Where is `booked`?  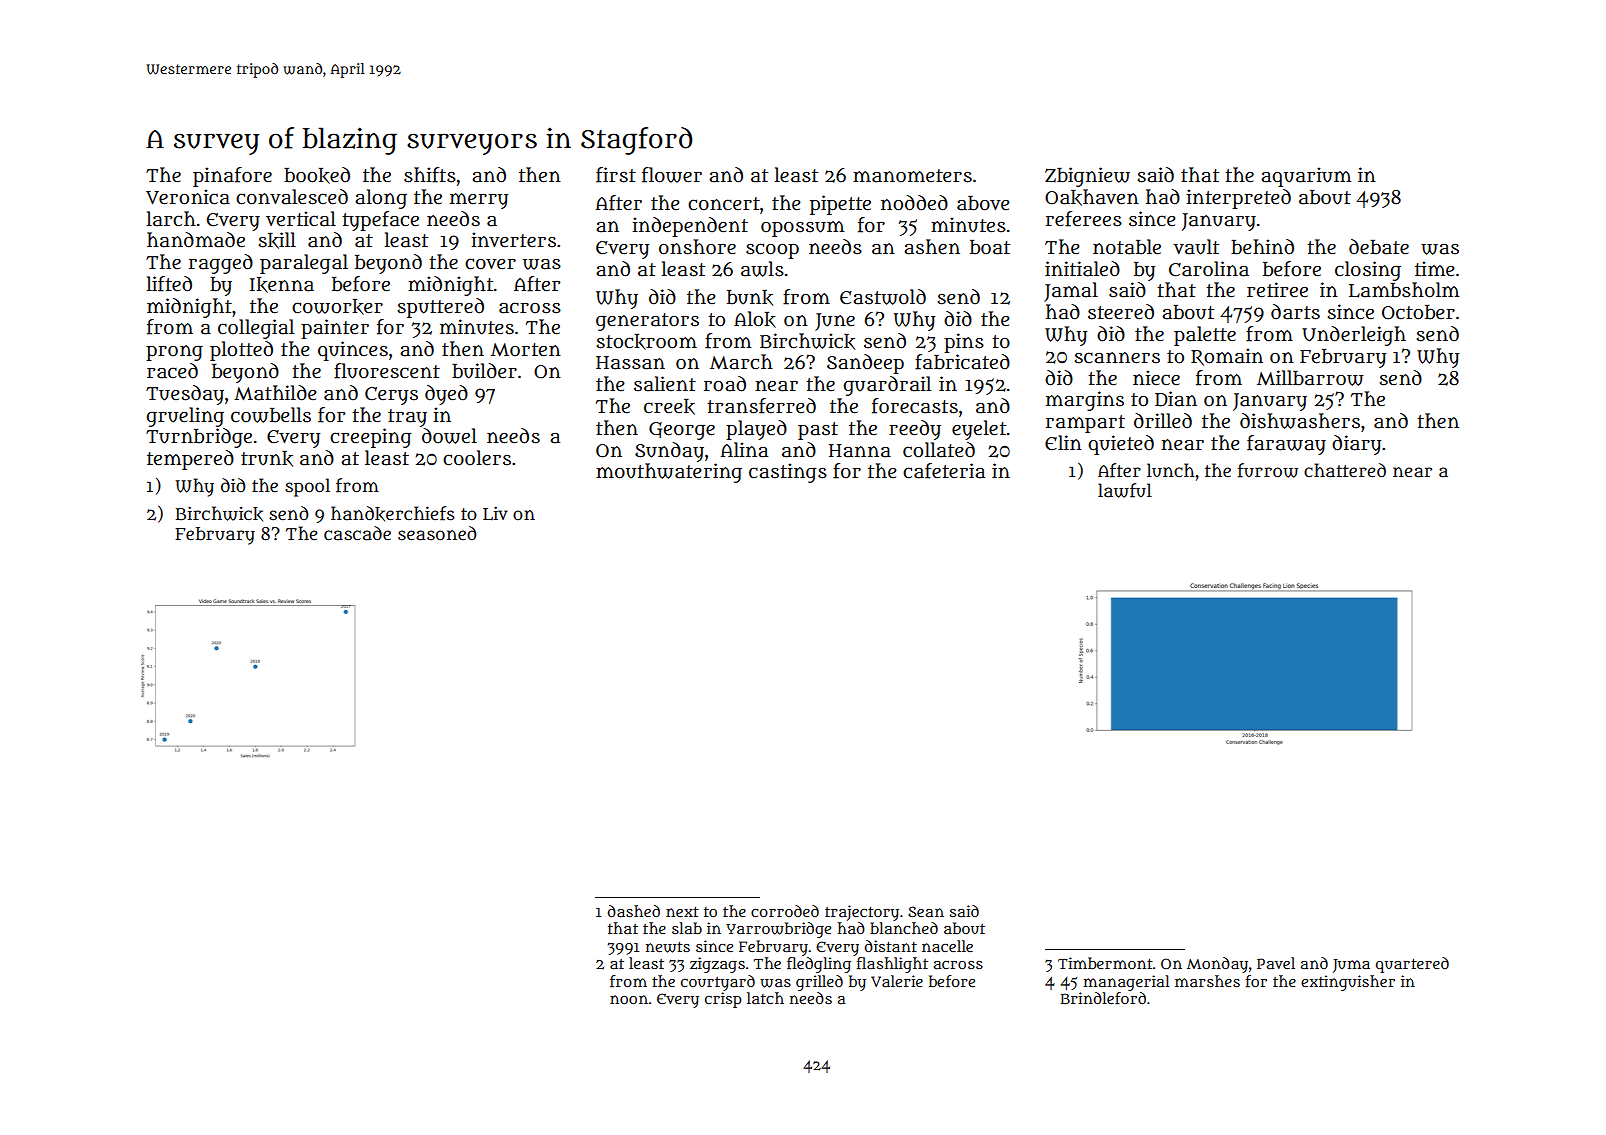
booked is located at coordinates (317, 175).
